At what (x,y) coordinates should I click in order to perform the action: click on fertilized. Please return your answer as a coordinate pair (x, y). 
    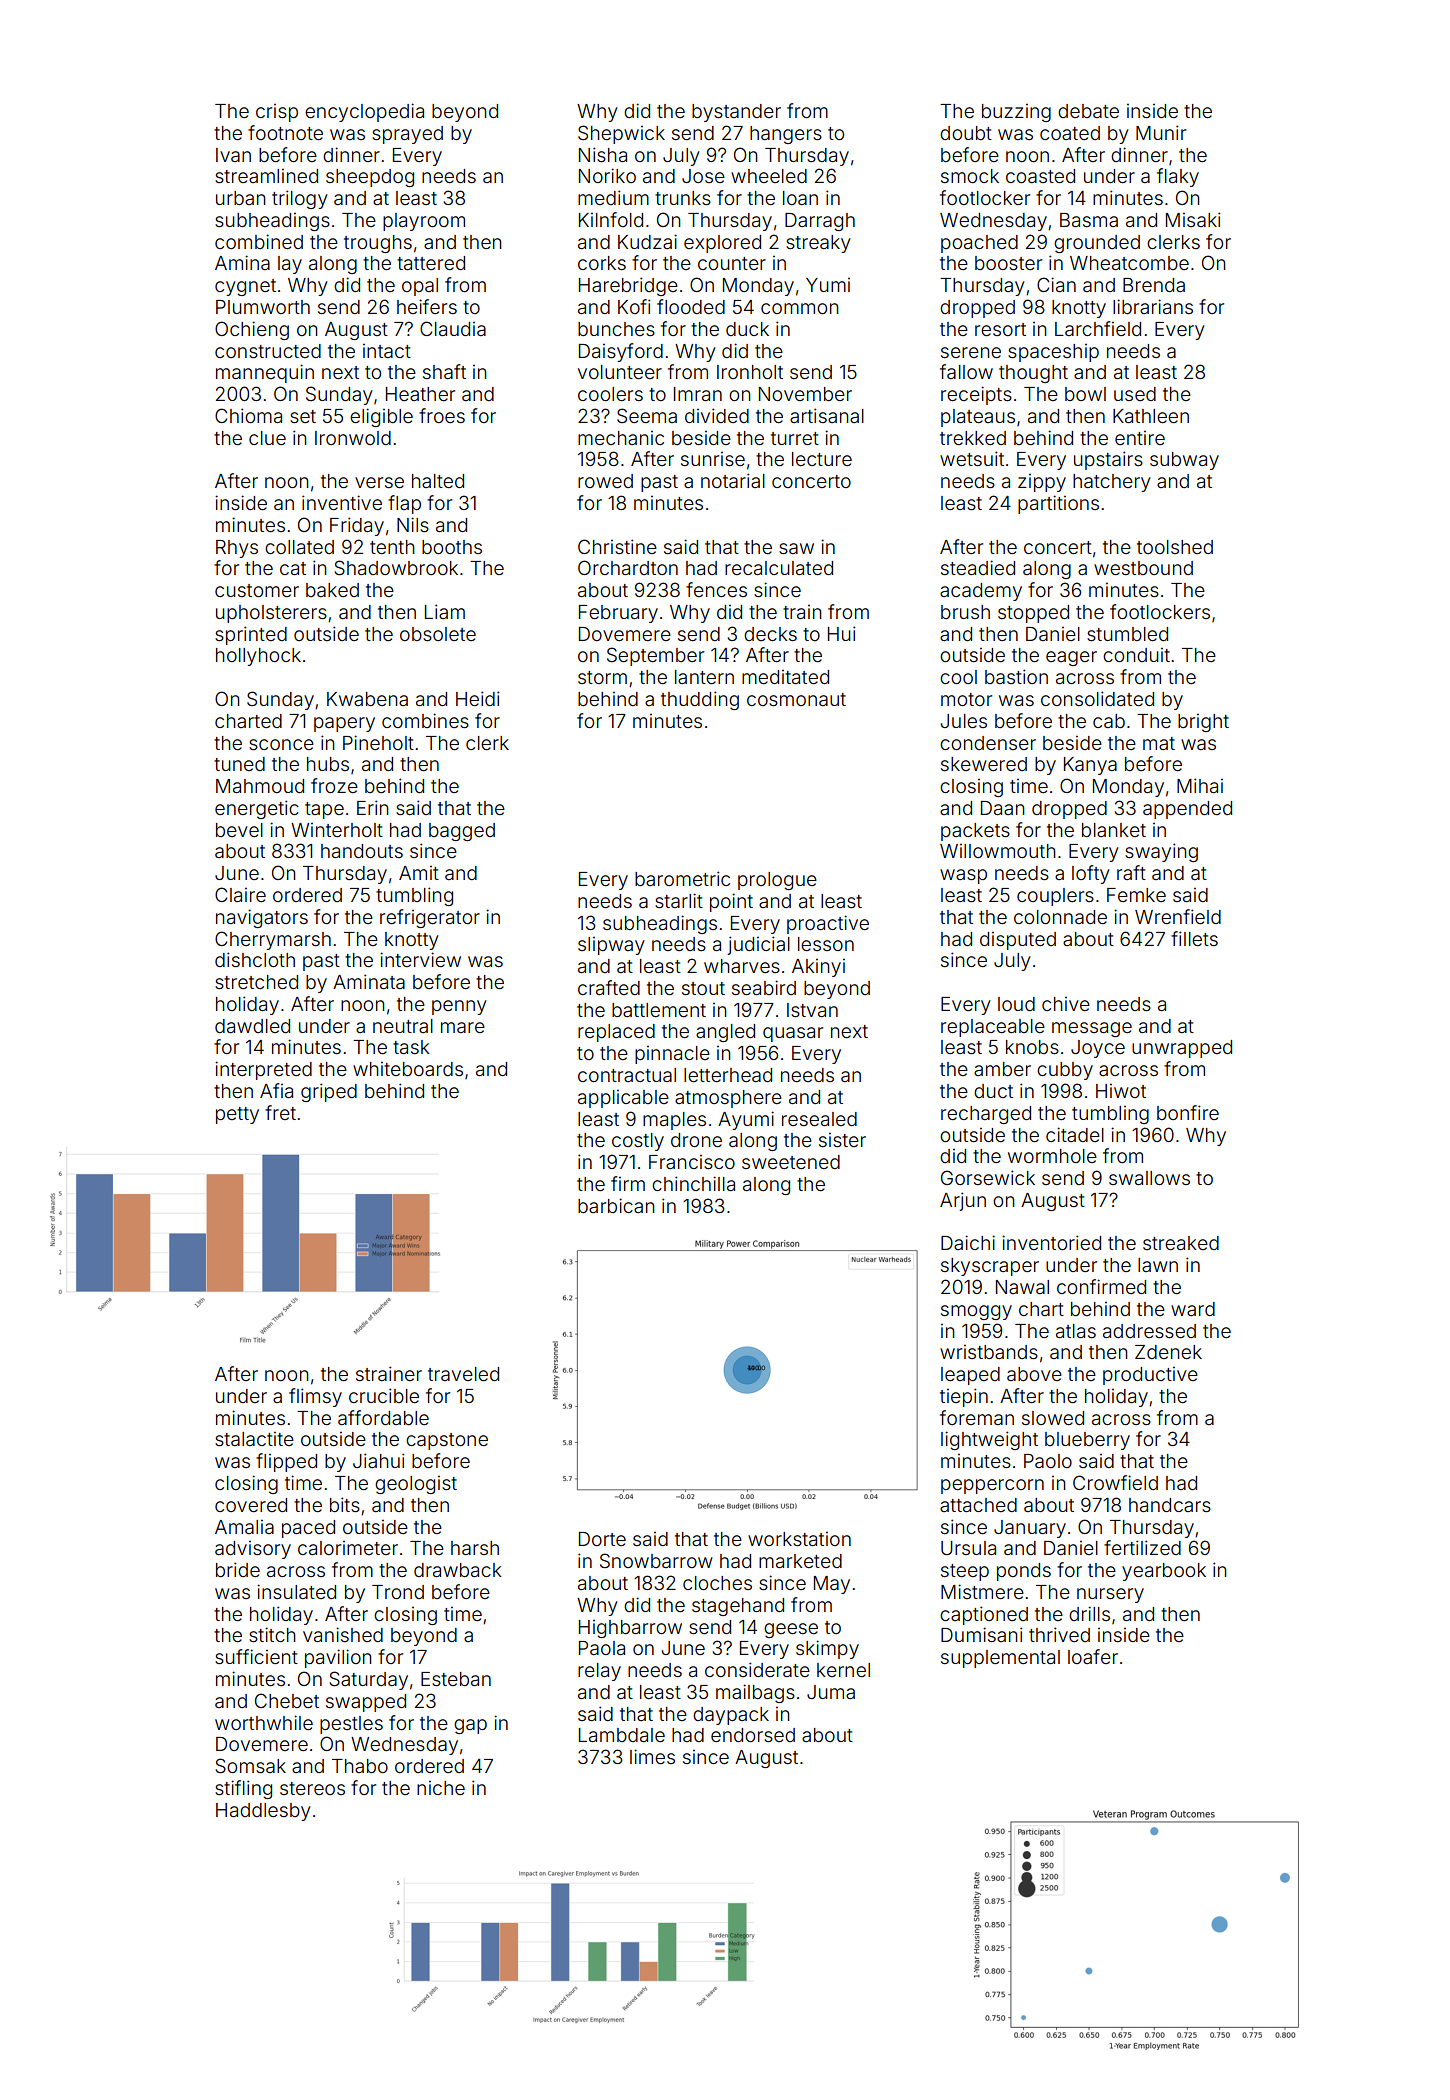
    Looking at the image, I should click on (1142, 1547).
